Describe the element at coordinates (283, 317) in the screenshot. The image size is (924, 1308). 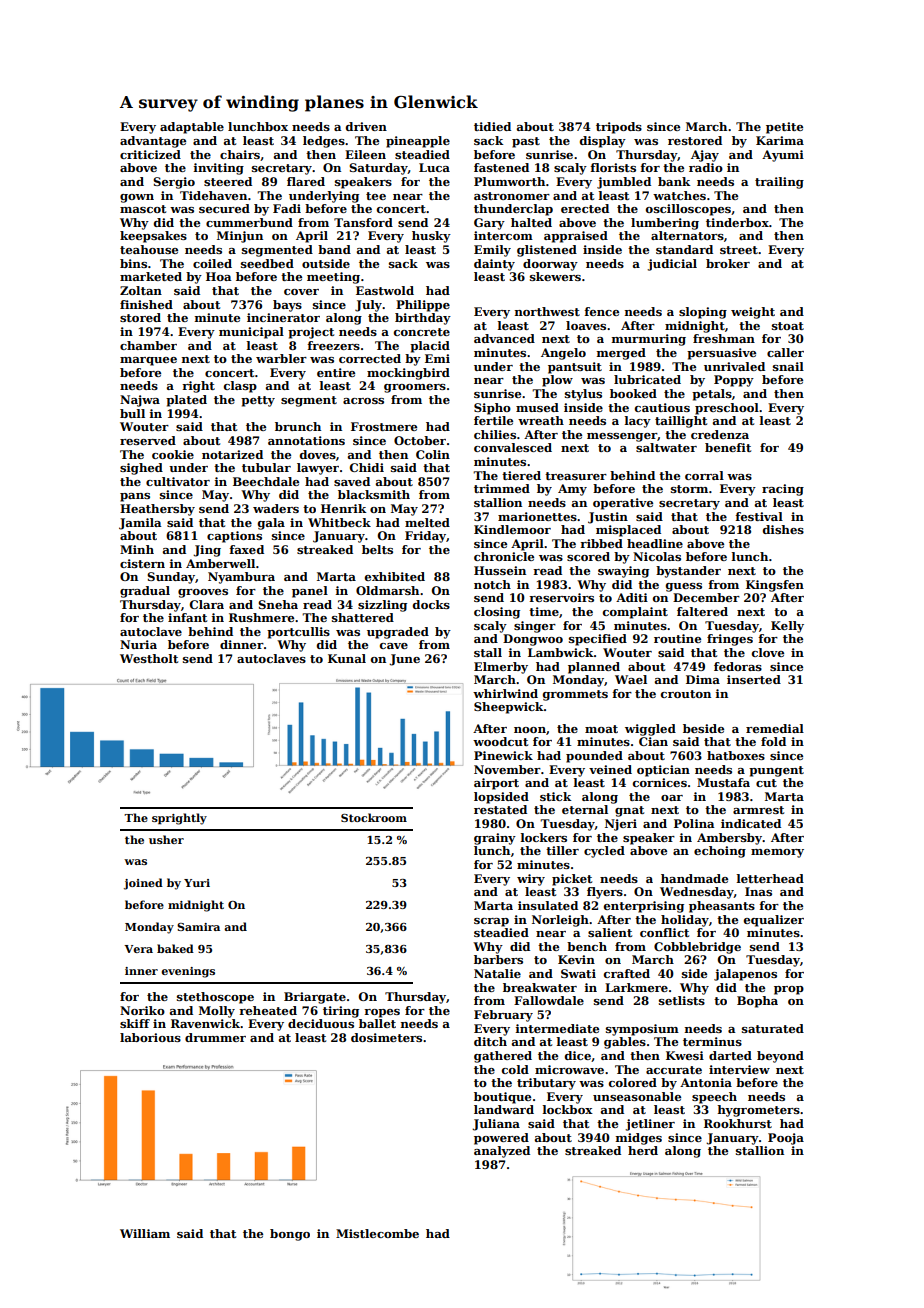
I see `incinerator` at that location.
